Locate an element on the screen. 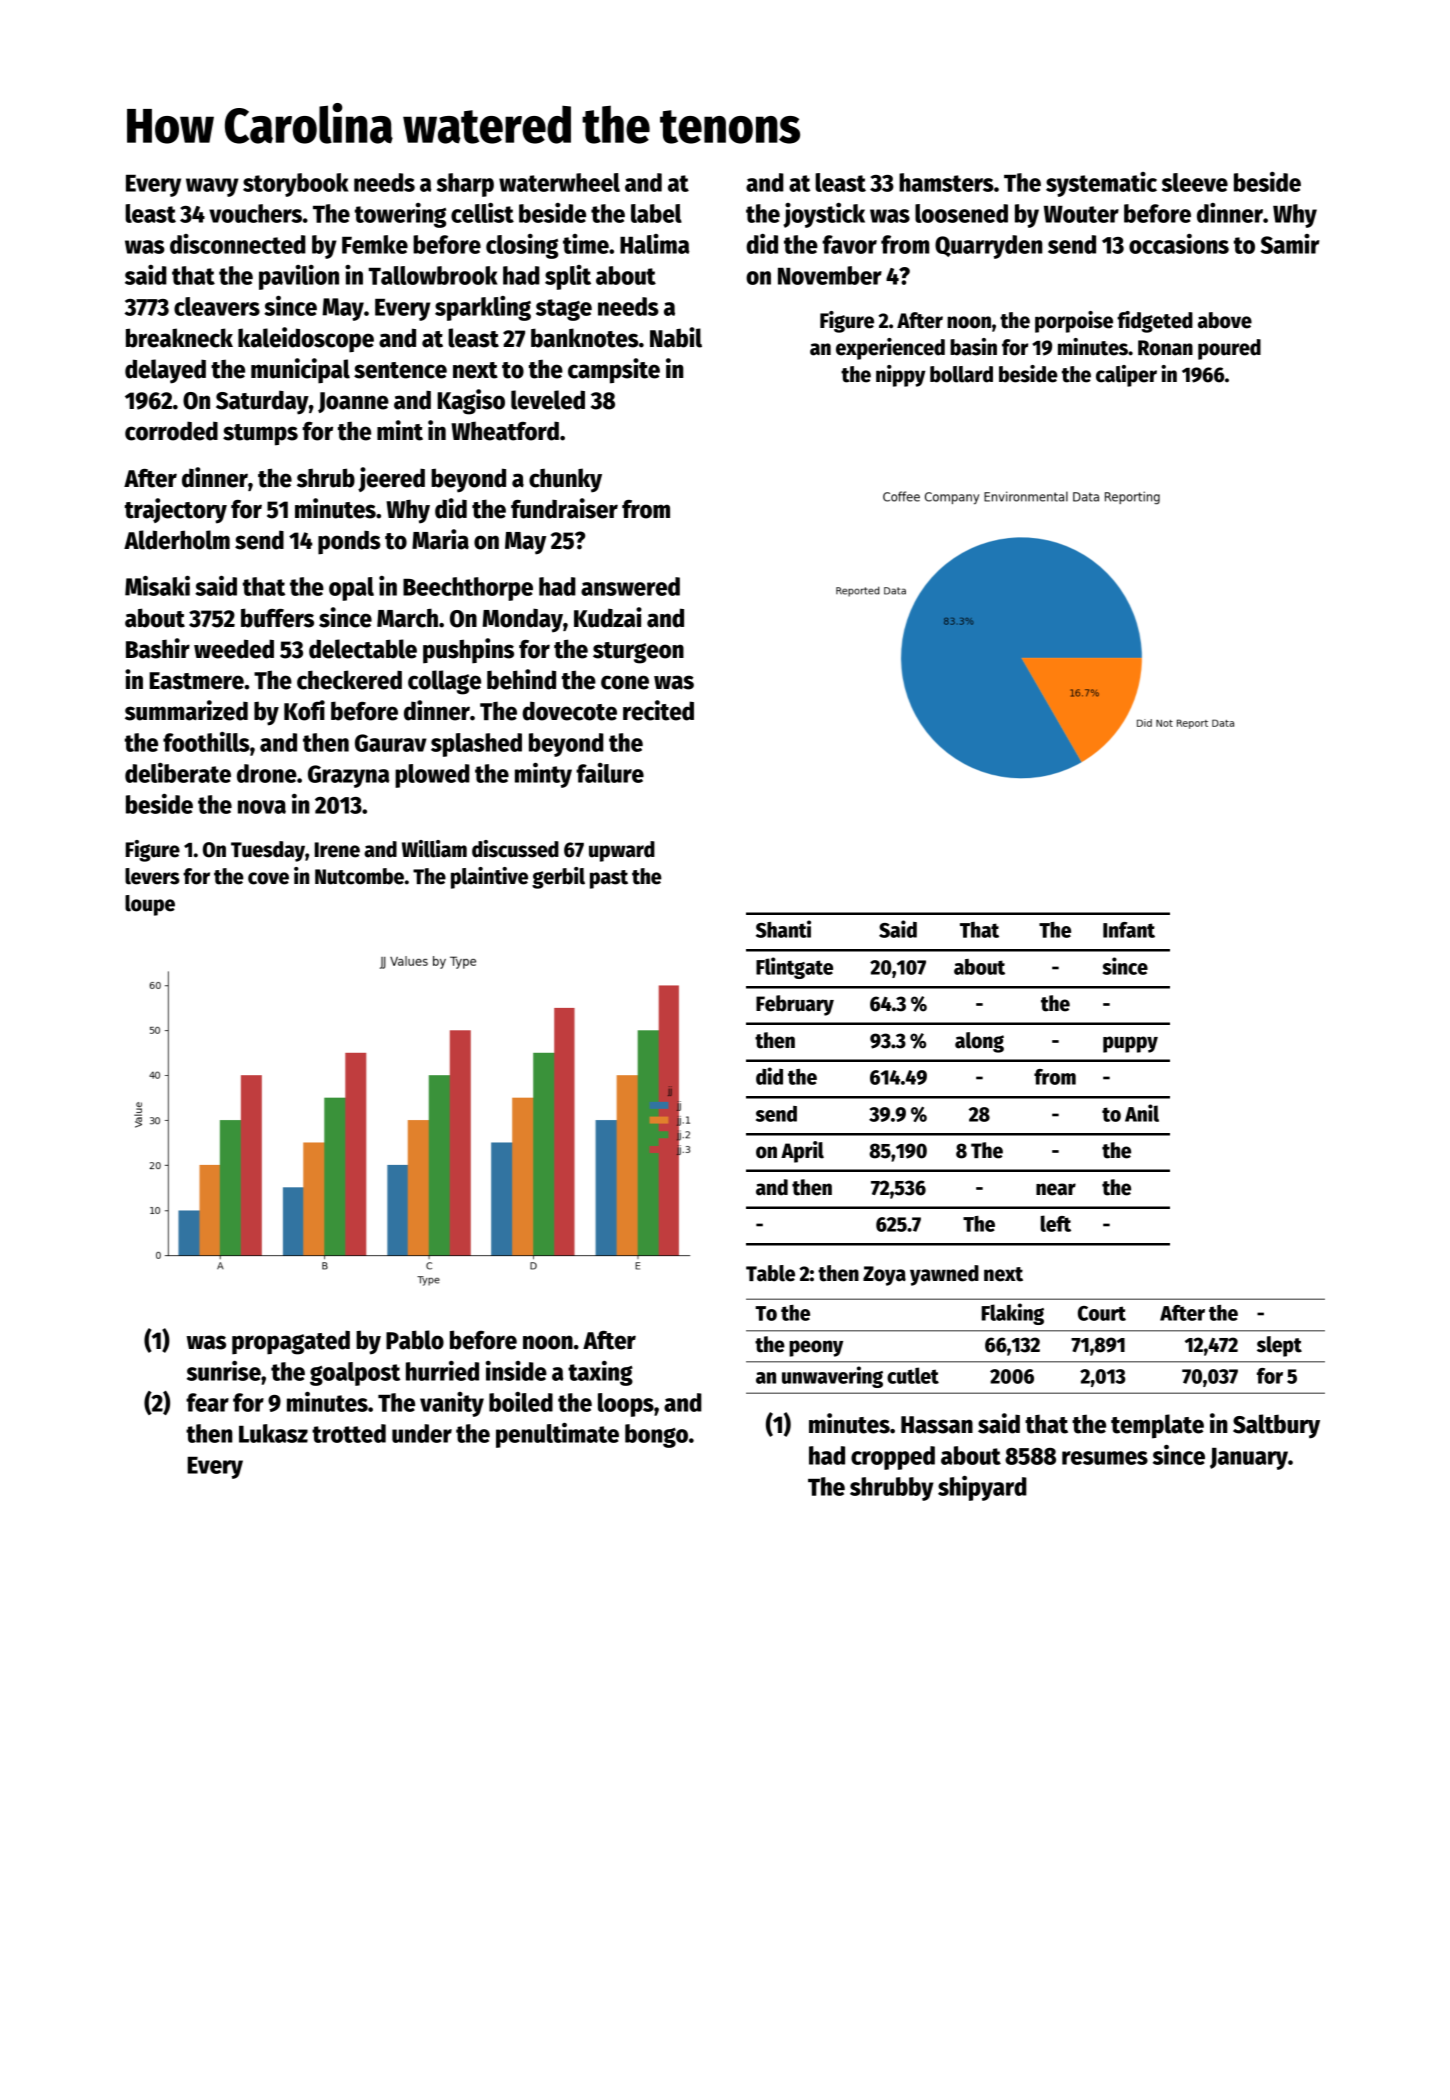  plaintive is located at coordinates (489, 878).
